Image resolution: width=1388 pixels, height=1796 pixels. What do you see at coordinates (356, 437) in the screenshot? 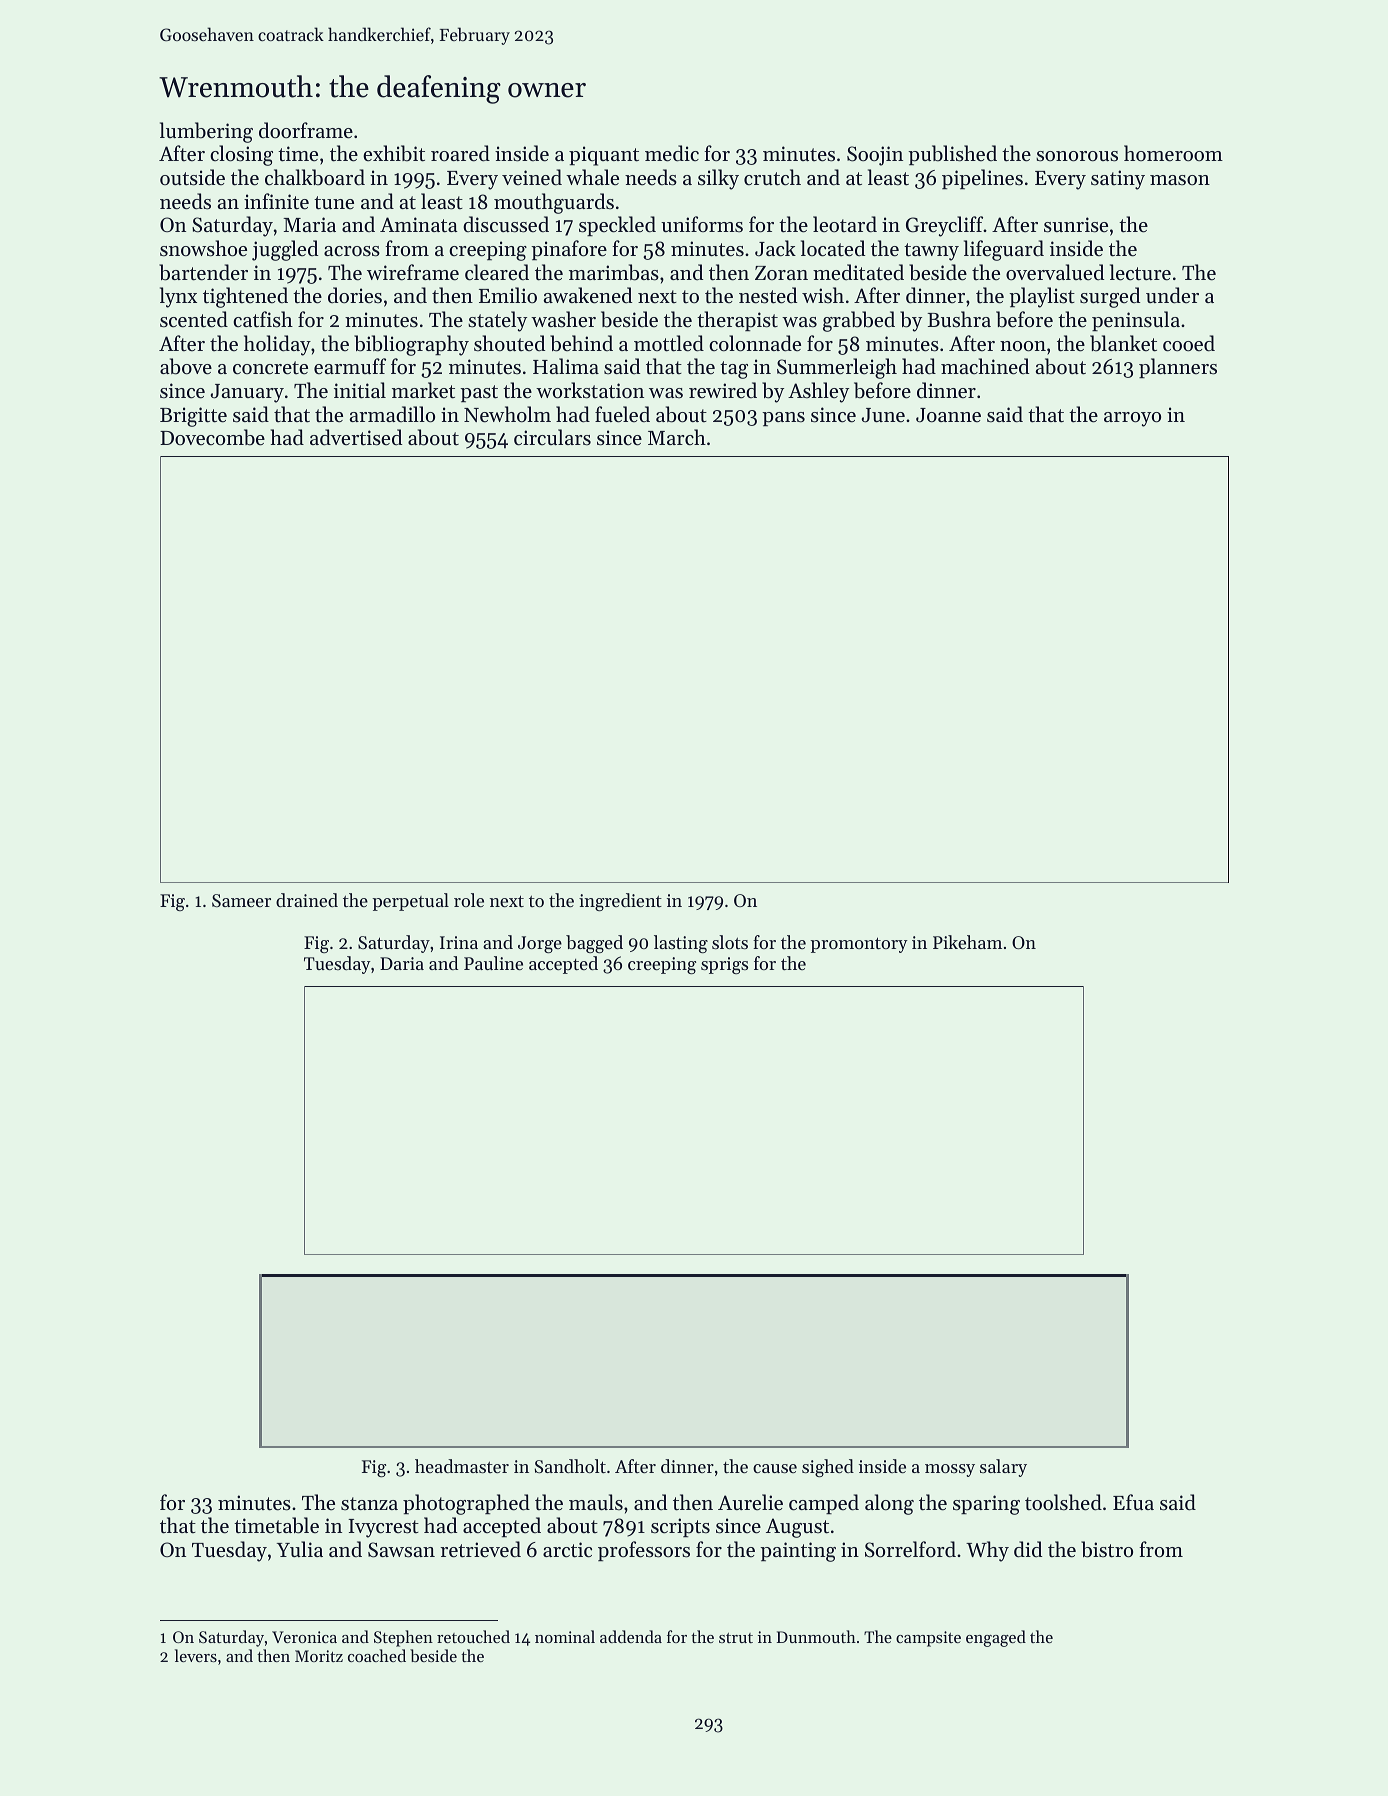
I see `advertised` at bounding box center [356, 437].
